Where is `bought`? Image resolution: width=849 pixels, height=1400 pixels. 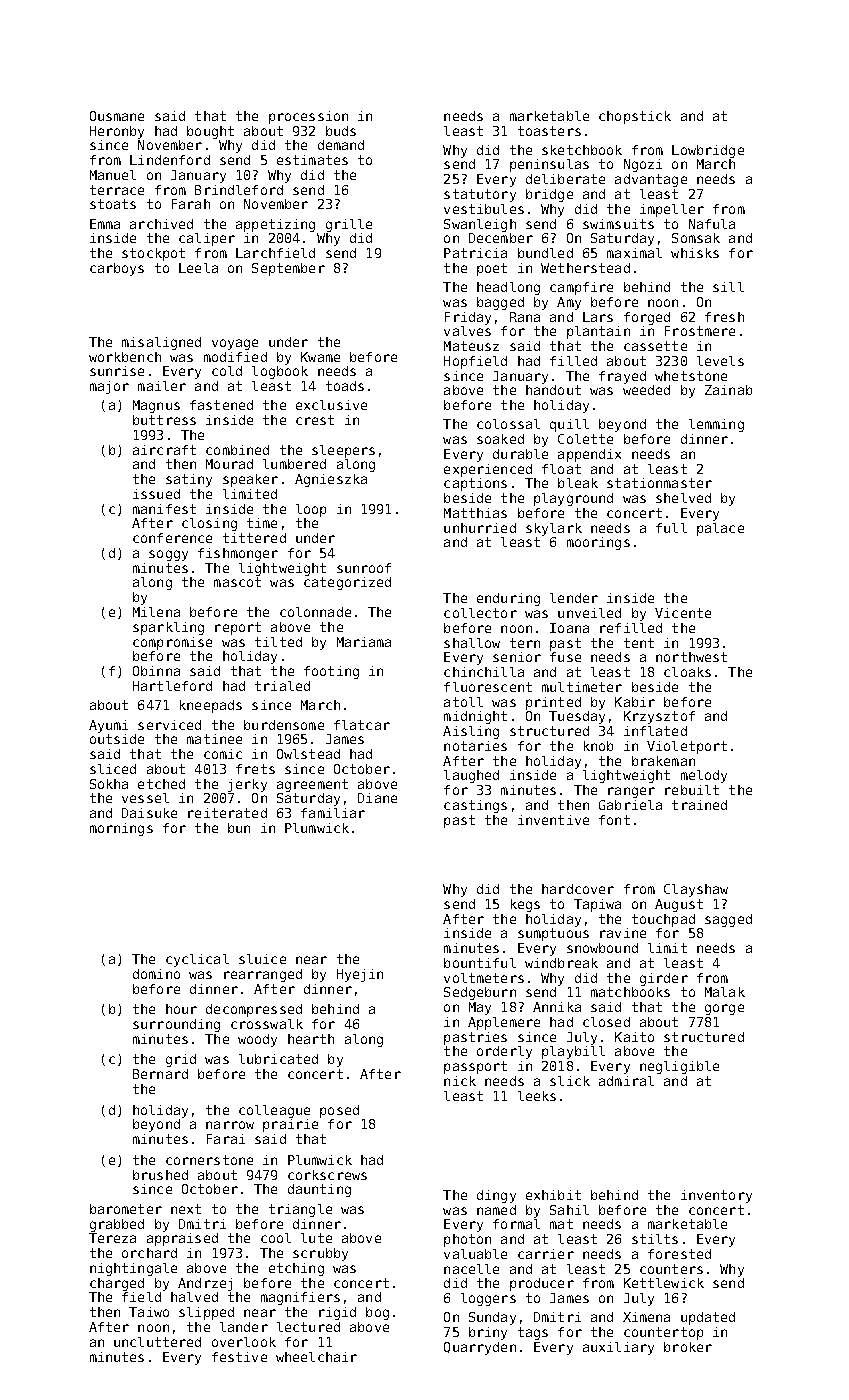
bought is located at coordinates (210, 132).
